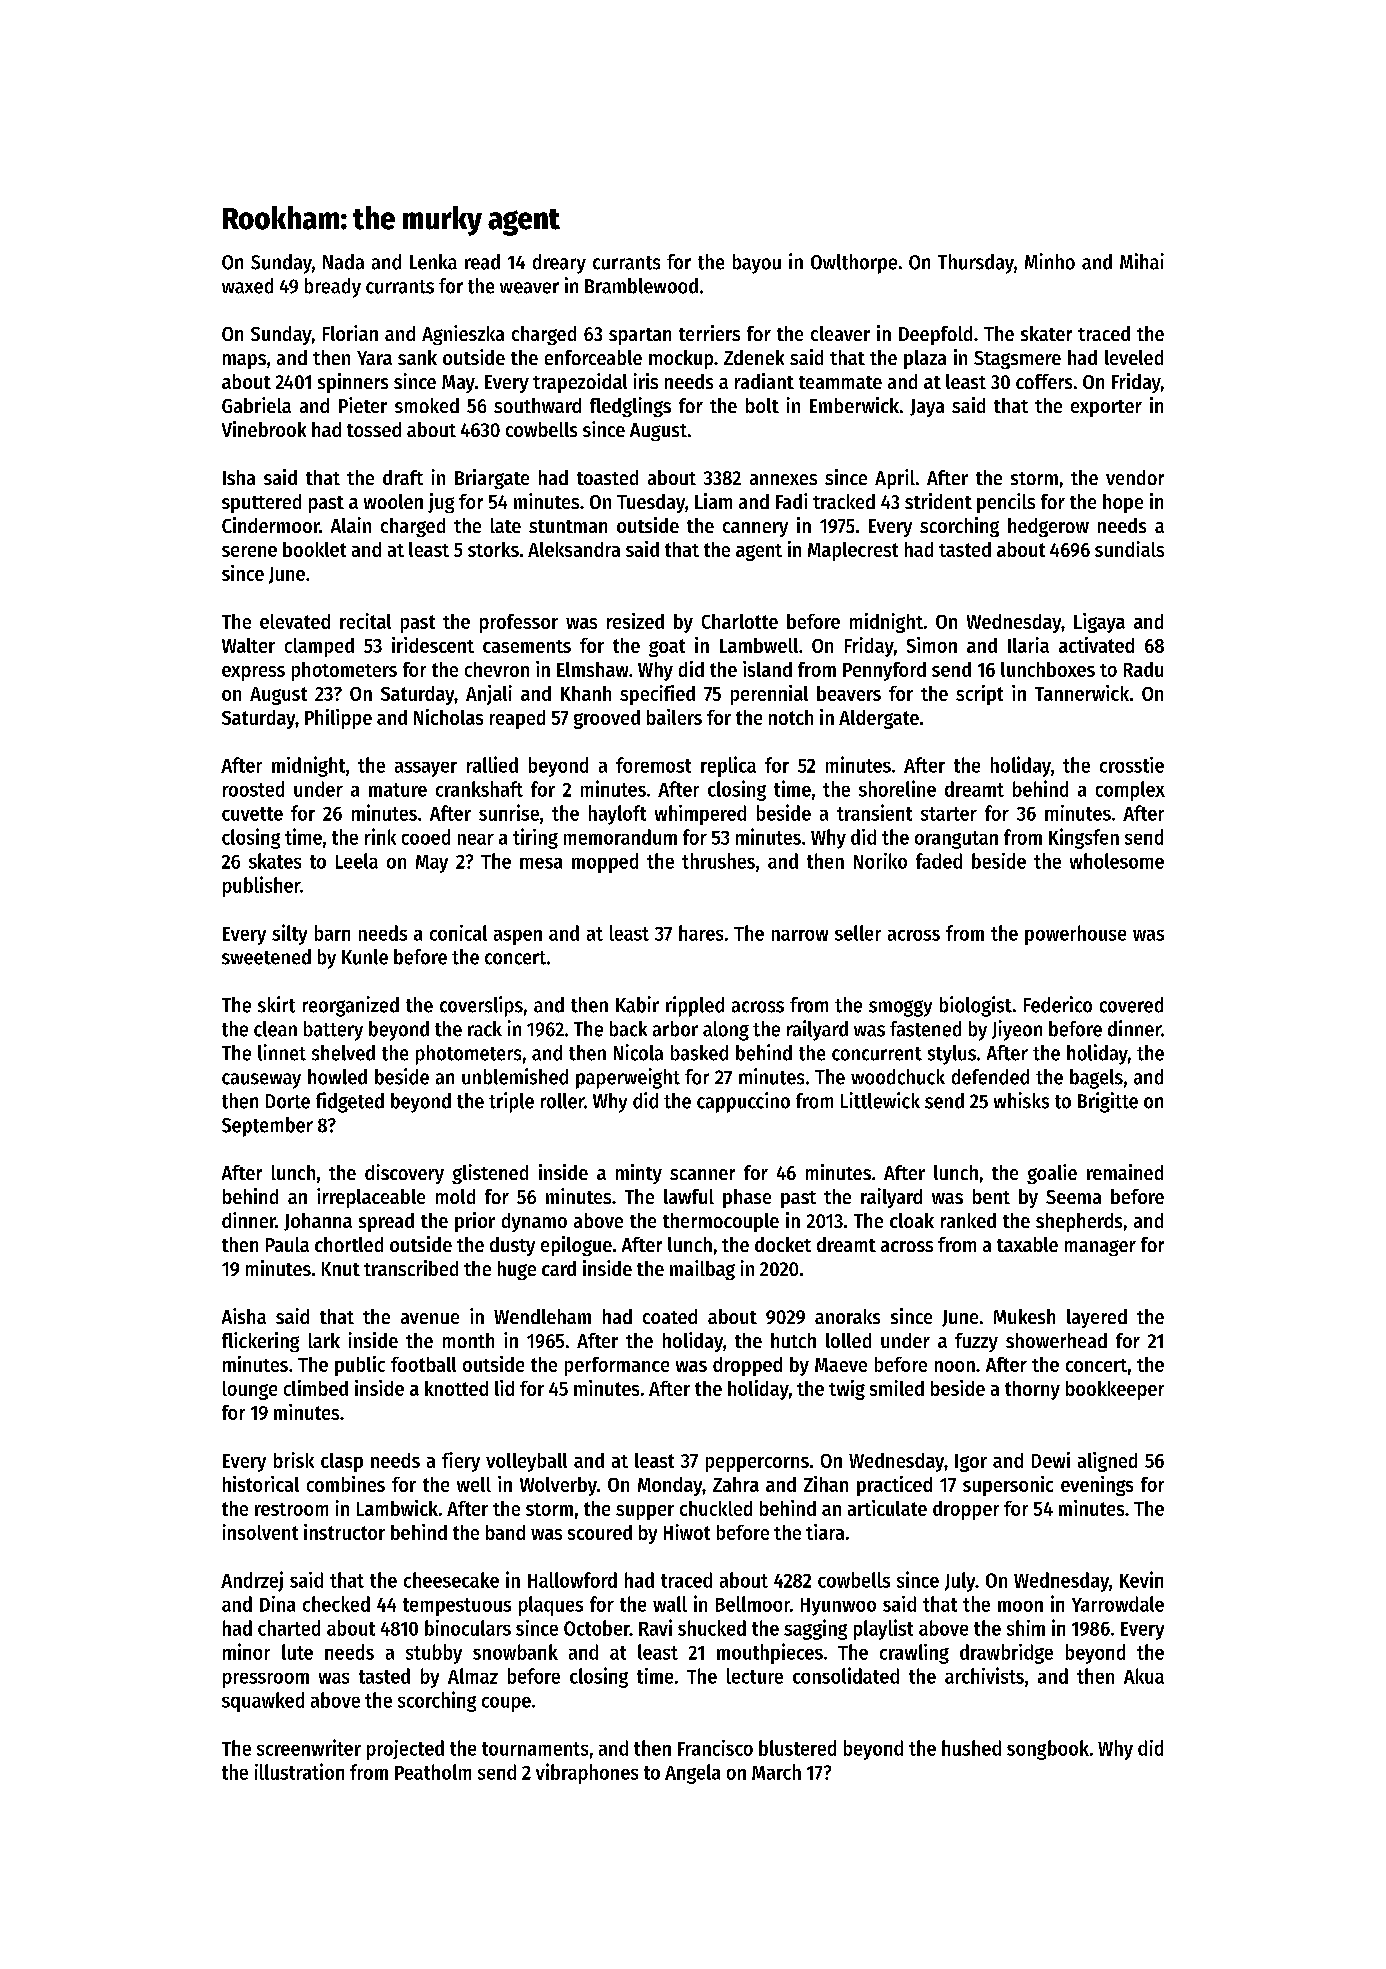 Image resolution: width=1386 pixels, height=1969 pixels. I want to click on booklet, so click(314, 549).
